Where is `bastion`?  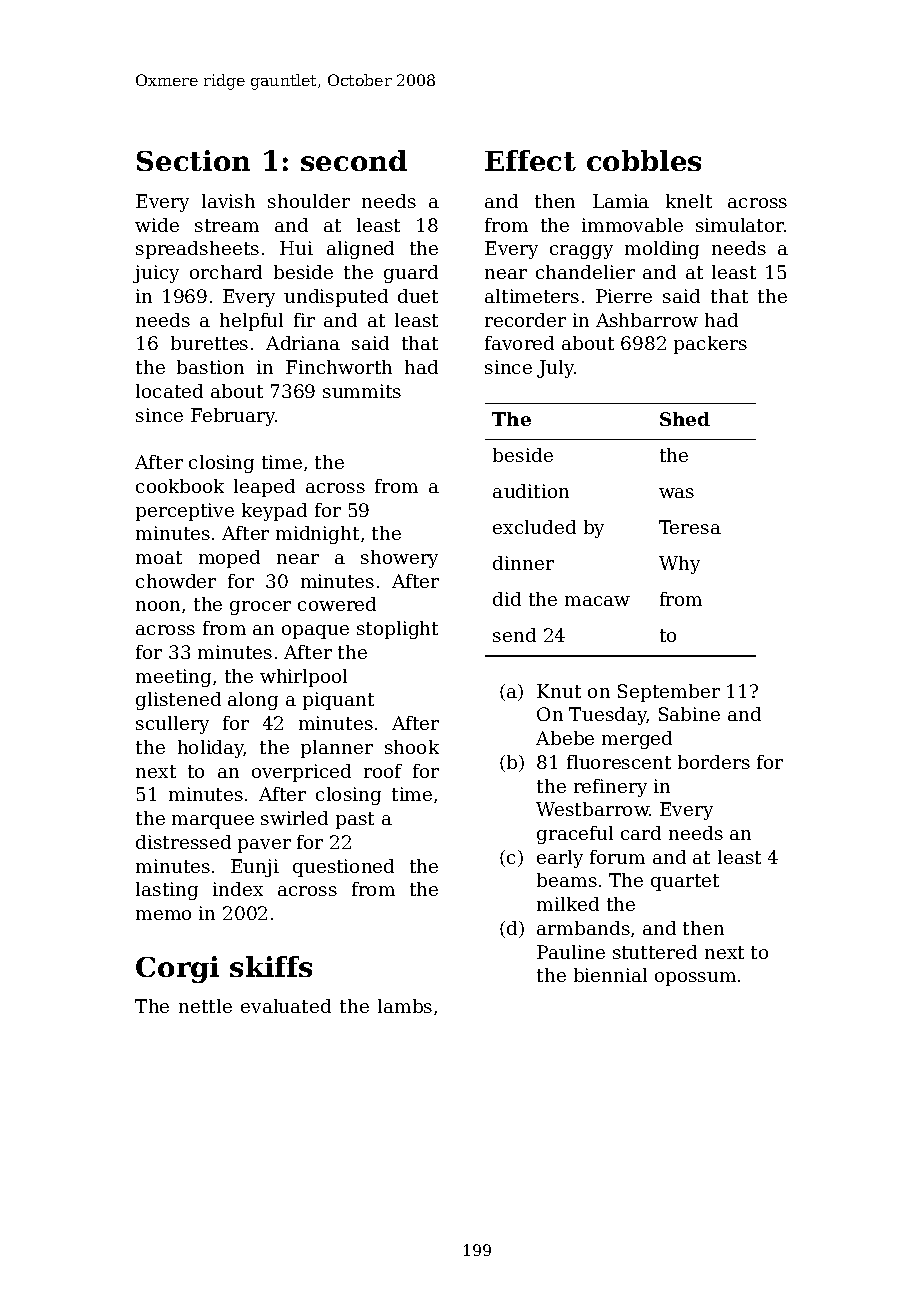
bastion is located at coordinates (210, 367).
